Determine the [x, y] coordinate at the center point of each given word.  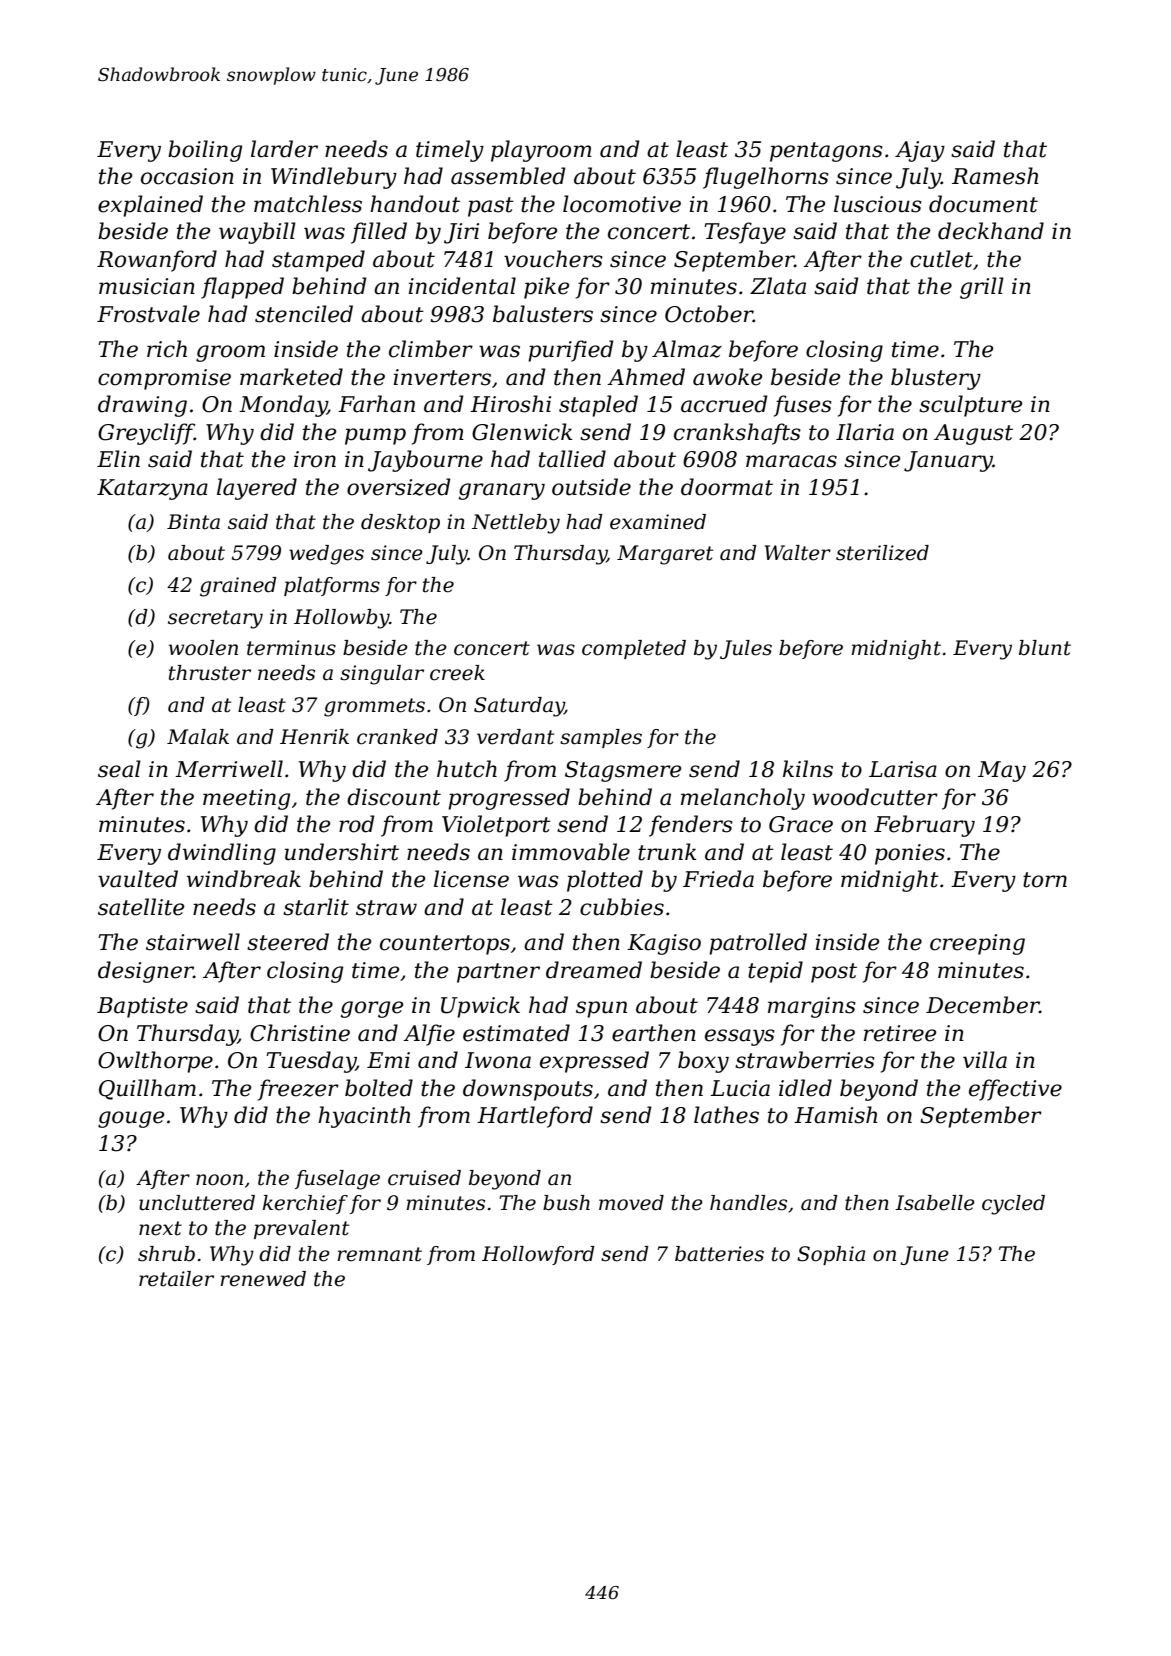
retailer [176, 1279]
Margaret [665, 555]
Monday [283, 406]
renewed [263, 1279]
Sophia [831, 1255]
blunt [1045, 648]
